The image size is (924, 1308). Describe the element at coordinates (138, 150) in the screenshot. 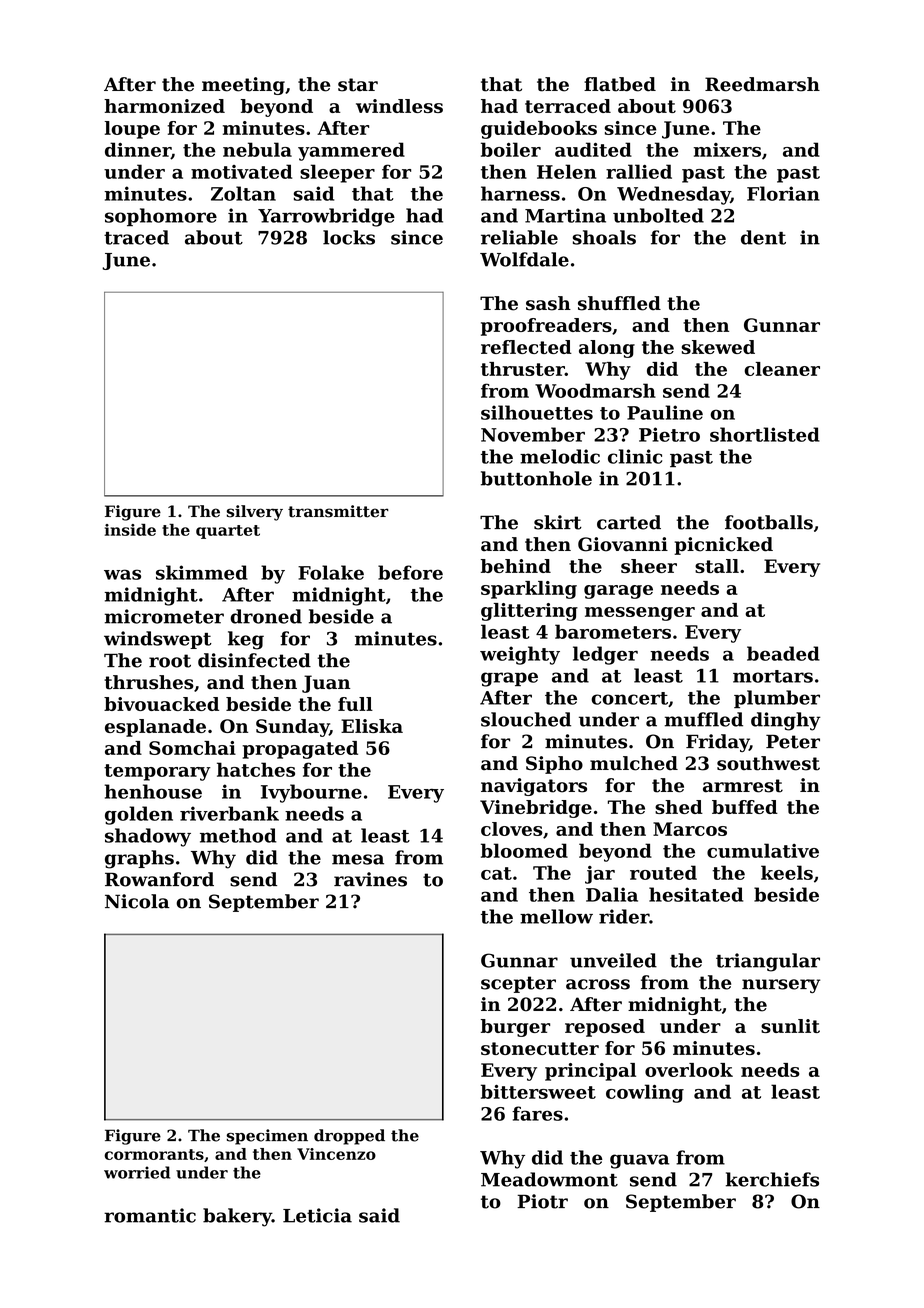

I see `dinner` at that location.
